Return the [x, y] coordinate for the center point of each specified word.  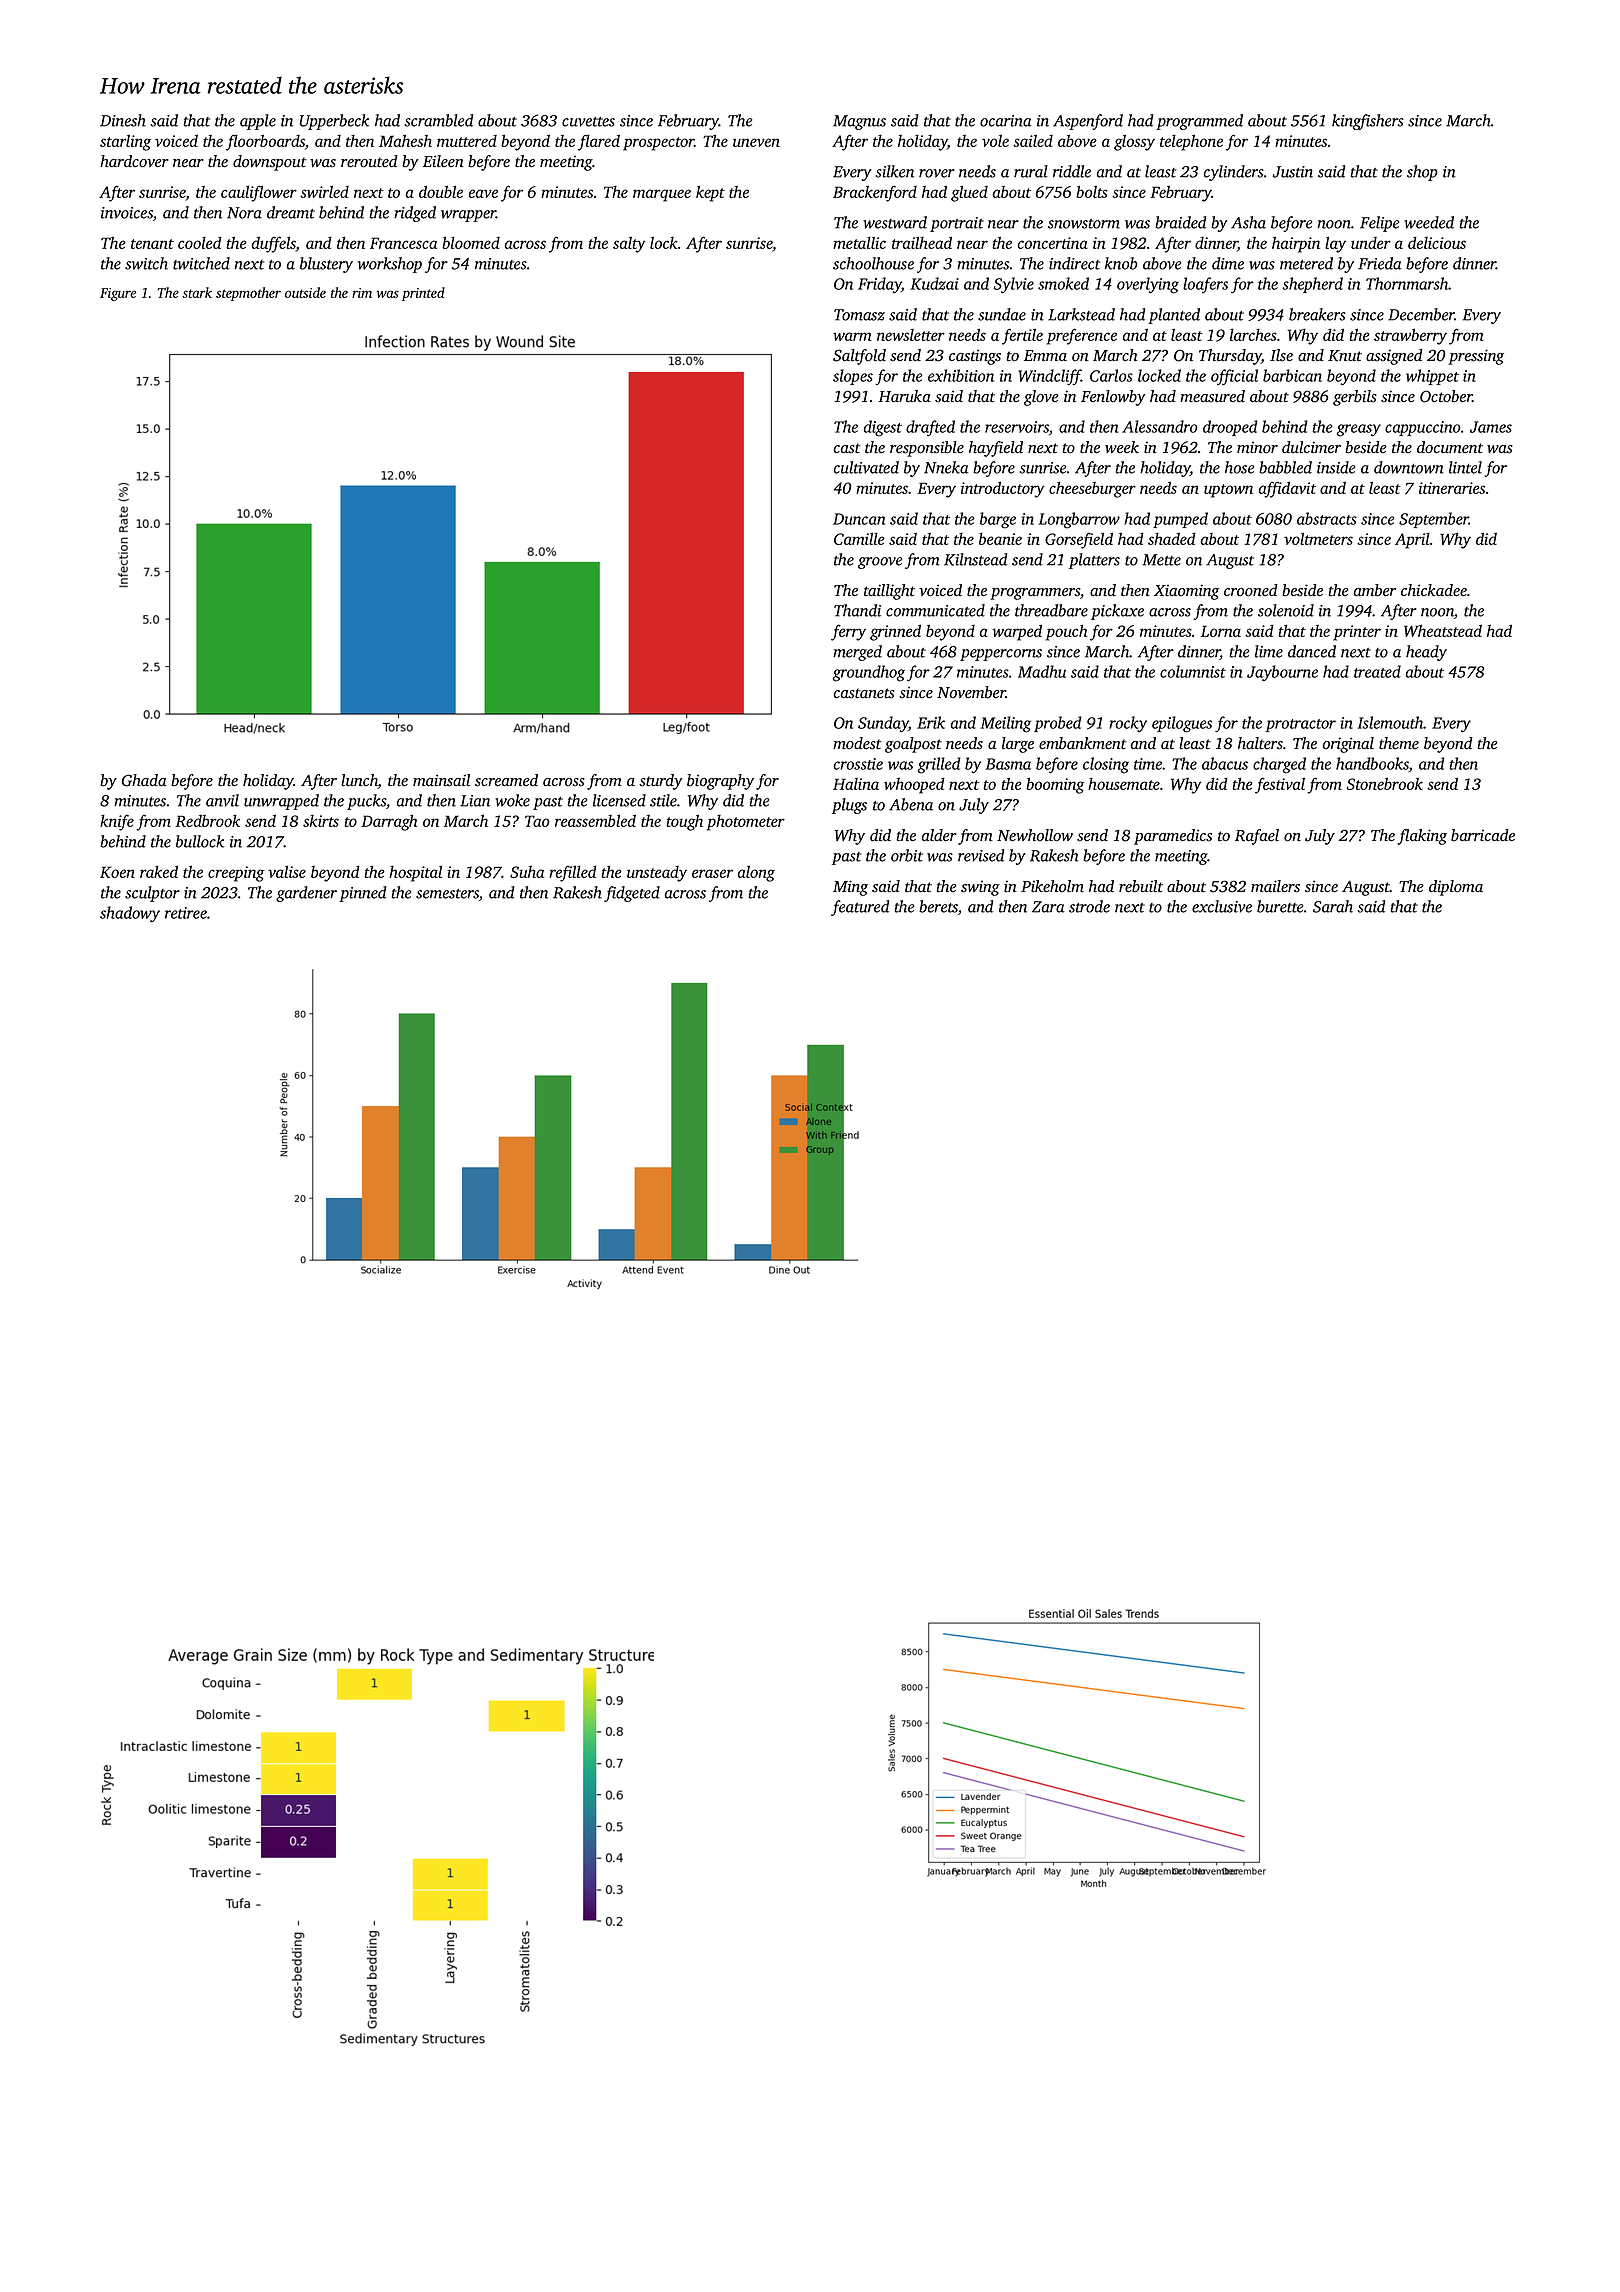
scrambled [439, 120]
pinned [363, 894]
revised [981, 855]
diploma [1456, 888]
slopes [853, 377]
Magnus [859, 122]
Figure [118, 294]
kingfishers [1368, 122]
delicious [1437, 242]
